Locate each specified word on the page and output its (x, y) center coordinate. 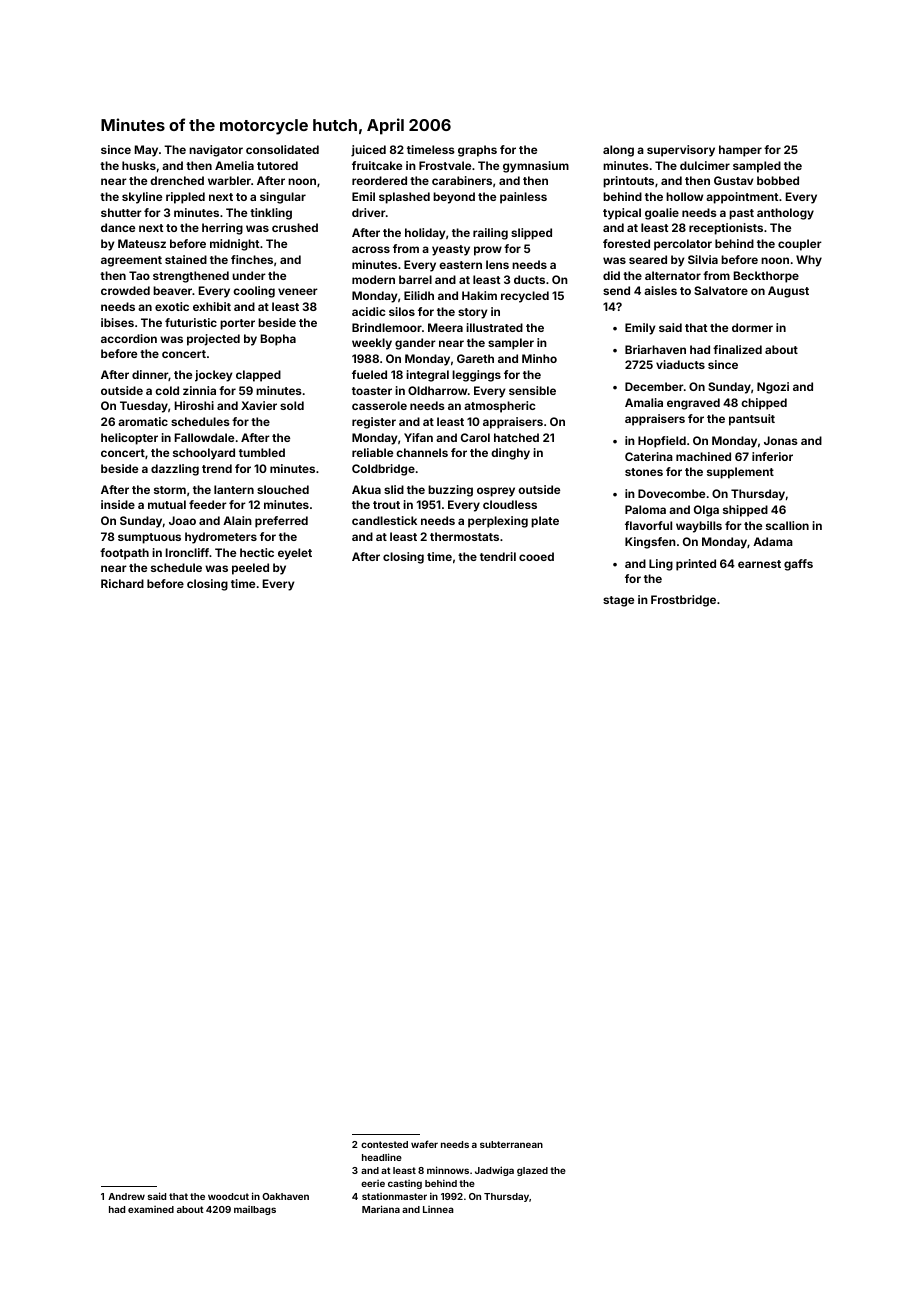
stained (186, 259)
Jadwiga (494, 1171)
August (788, 292)
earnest (759, 564)
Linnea (438, 1209)
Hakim (479, 295)
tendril (498, 556)
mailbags (255, 1210)
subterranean (511, 1144)
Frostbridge (683, 601)
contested (384, 1144)
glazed (532, 1171)
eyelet (295, 554)
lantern (234, 489)
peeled (250, 569)
